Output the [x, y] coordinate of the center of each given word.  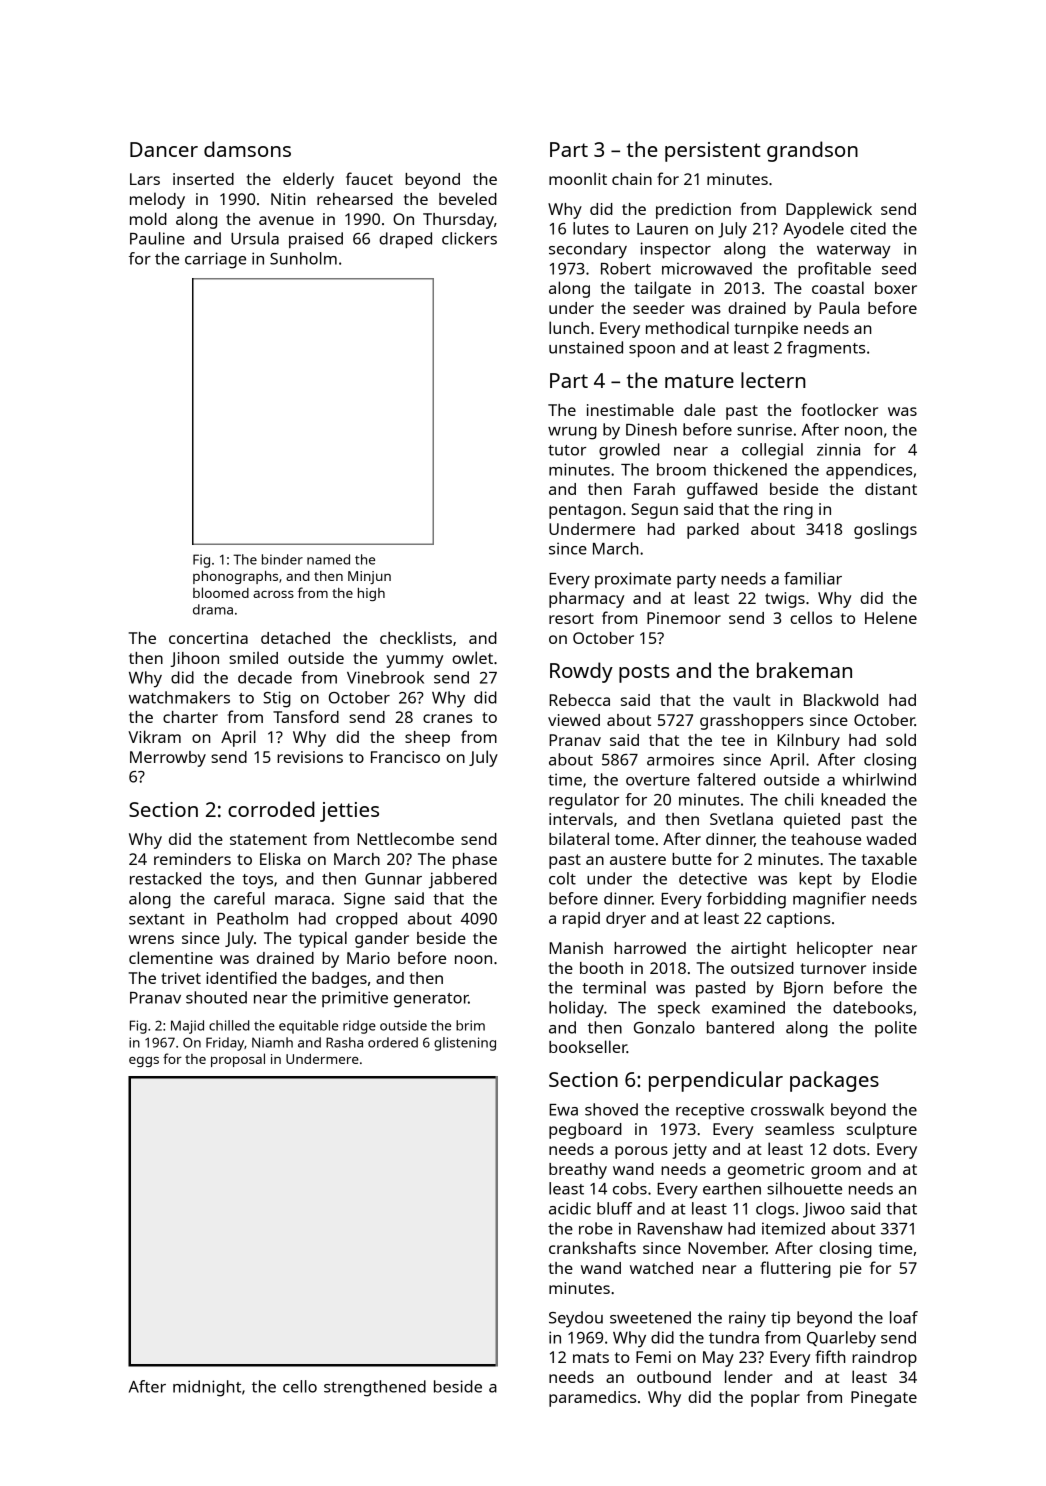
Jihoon [194, 659]
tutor [567, 450]
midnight [207, 1388]
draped [405, 240]
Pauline [157, 238]
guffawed [722, 490]
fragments [826, 349]
